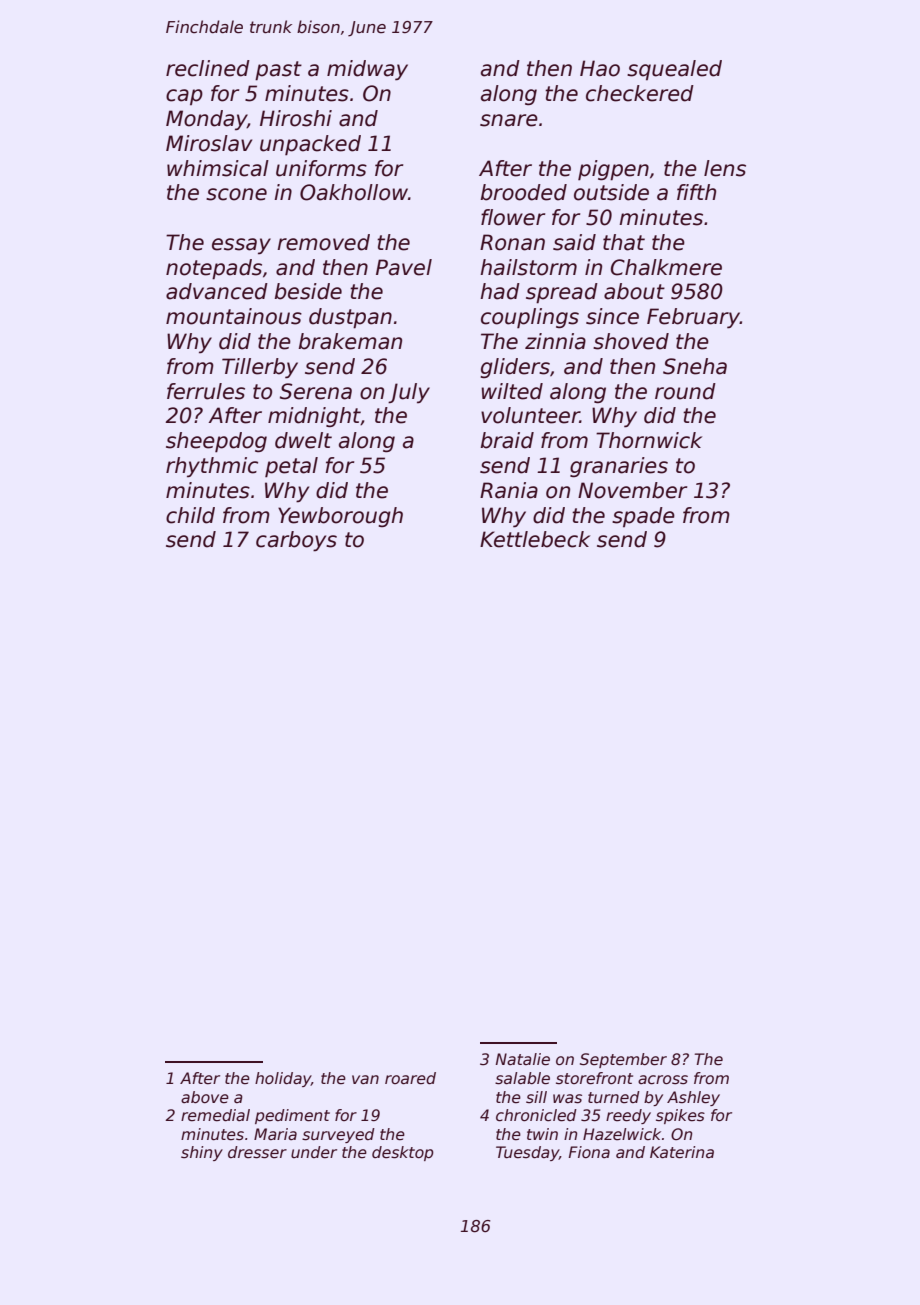 The width and height of the image is (920, 1305). Describe the element at coordinates (509, 490) in the image. I see `Rania` at that location.
